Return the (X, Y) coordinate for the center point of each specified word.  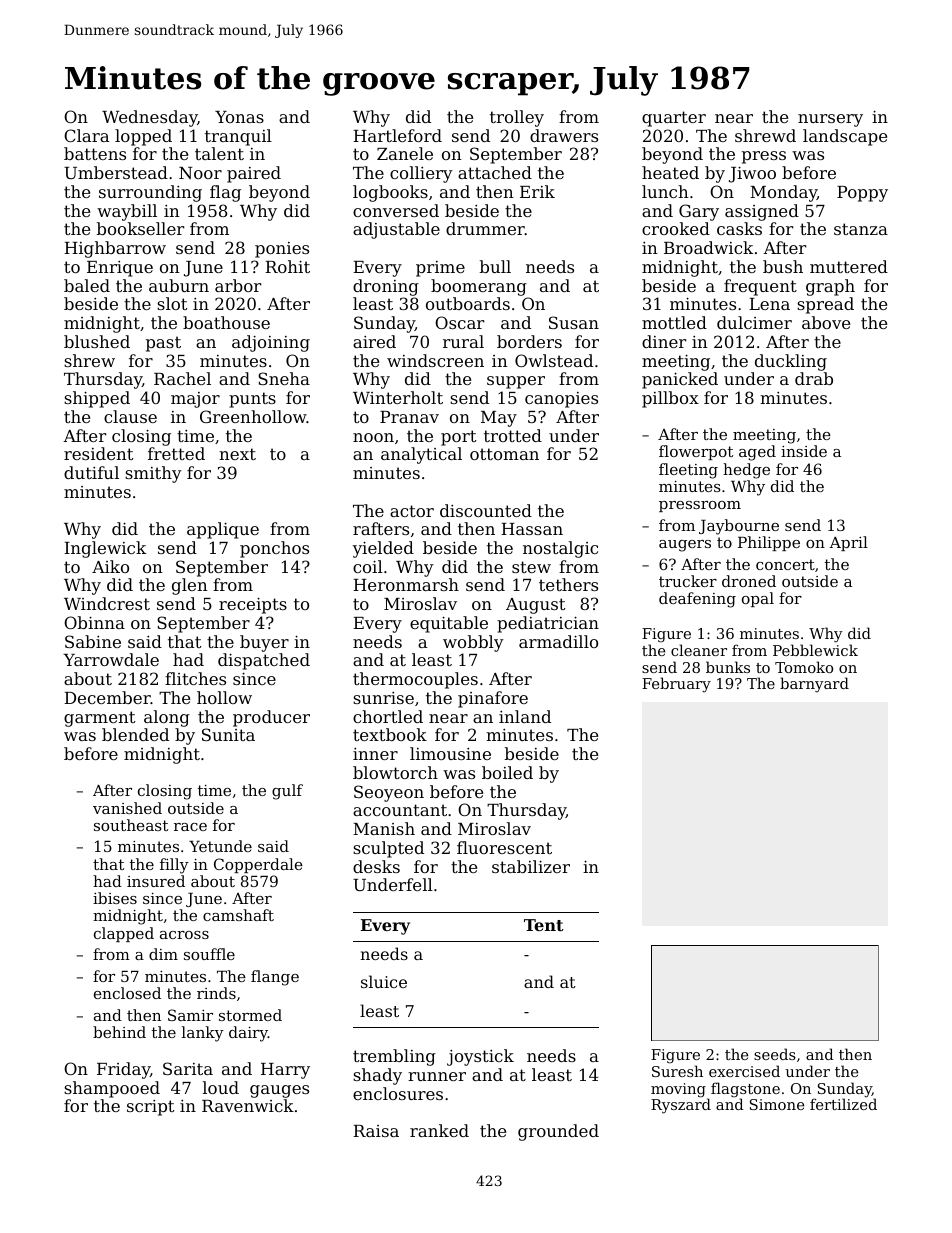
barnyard (814, 685)
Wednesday (149, 118)
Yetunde (220, 846)
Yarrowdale (111, 659)
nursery (830, 120)
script (150, 1108)
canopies (561, 400)
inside (804, 451)
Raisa (376, 1131)
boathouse (226, 322)
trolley (517, 118)
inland (525, 716)
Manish (384, 828)
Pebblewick (815, 650)
